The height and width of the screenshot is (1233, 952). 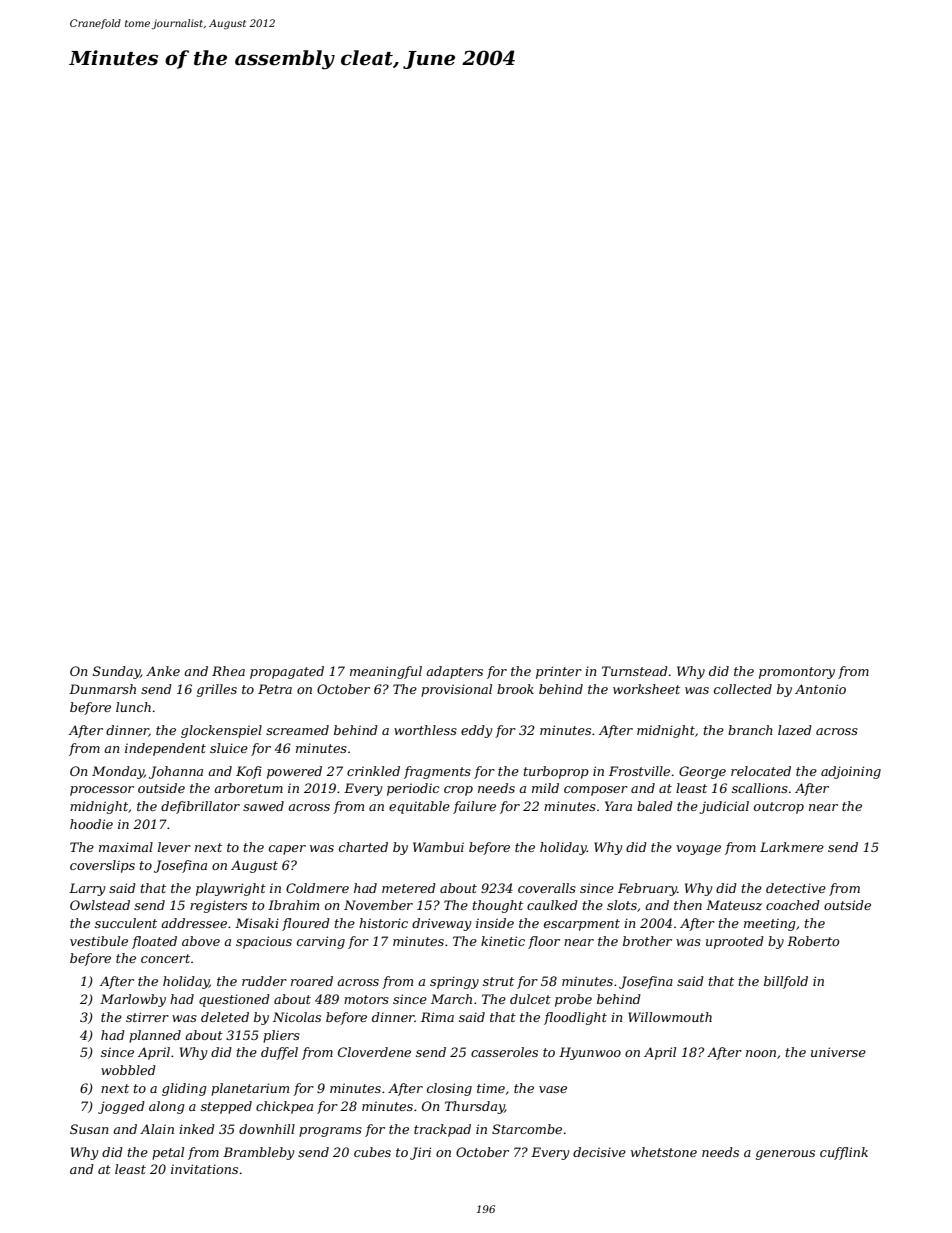 What do you see at coordinates (204, 1169) in the screenshot?
I see `invitations` at bounding box center [204, 1169].
